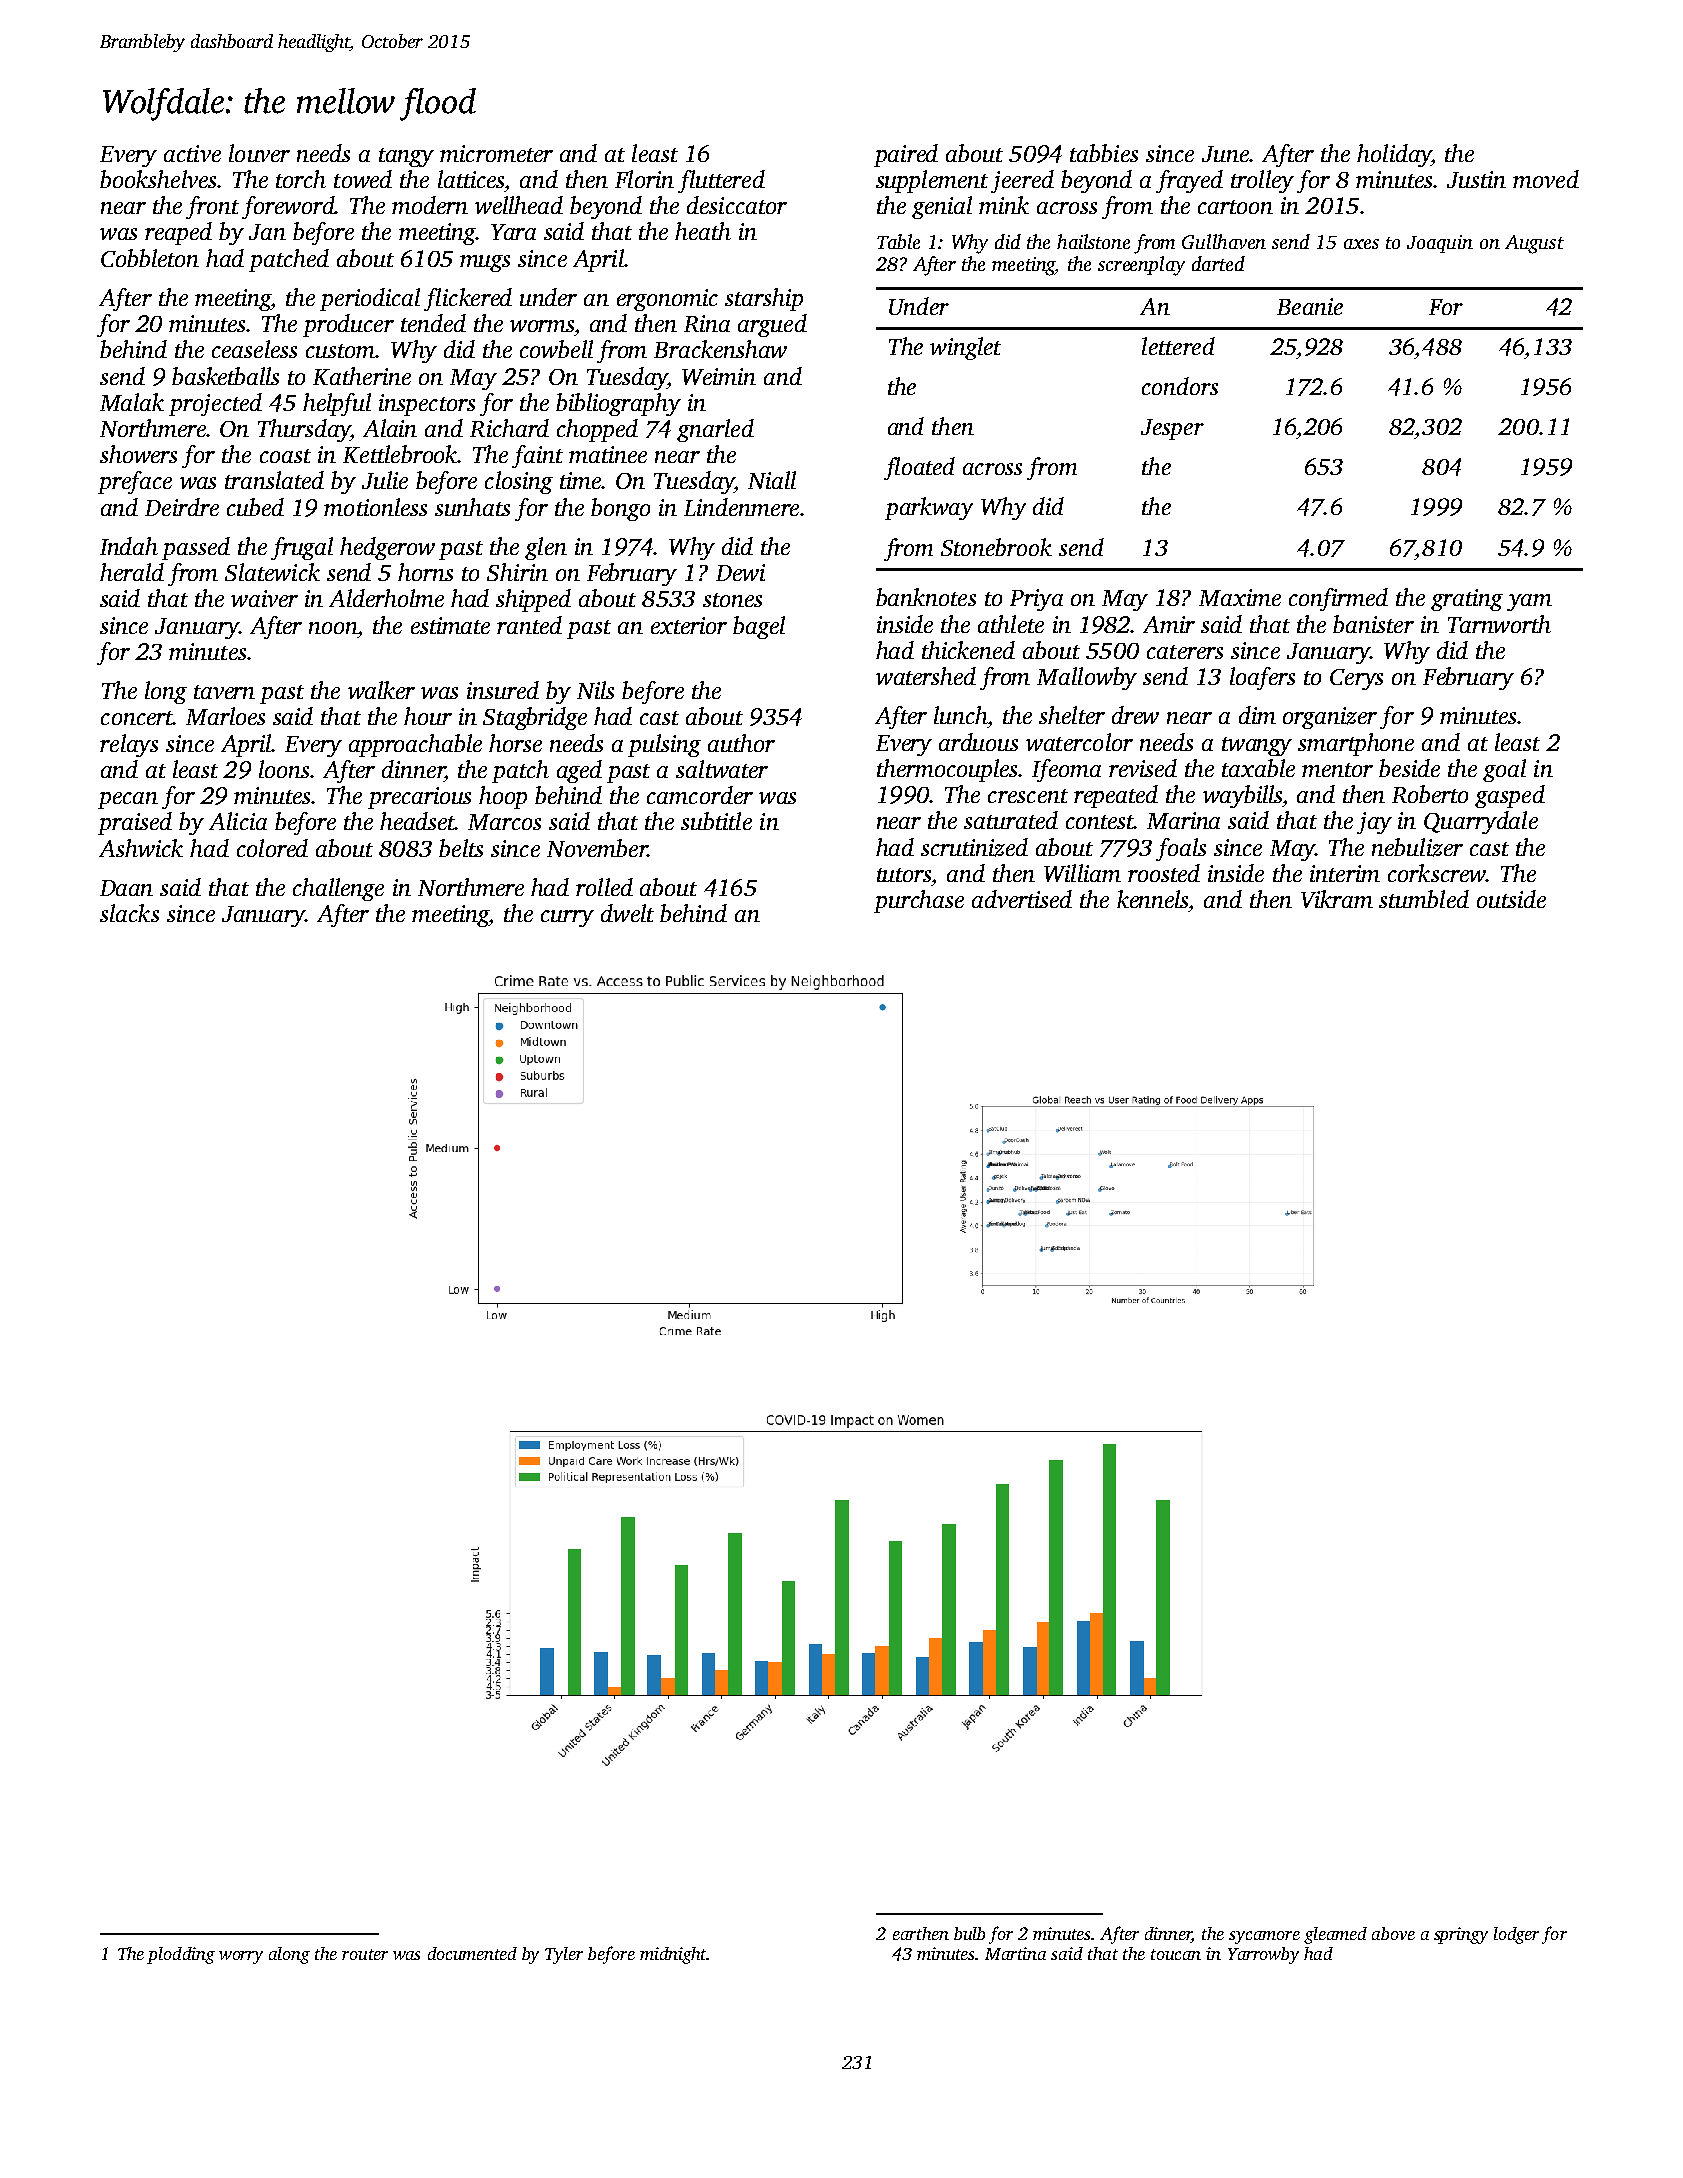  I want to click on Maxime, so click(1240, 597).
